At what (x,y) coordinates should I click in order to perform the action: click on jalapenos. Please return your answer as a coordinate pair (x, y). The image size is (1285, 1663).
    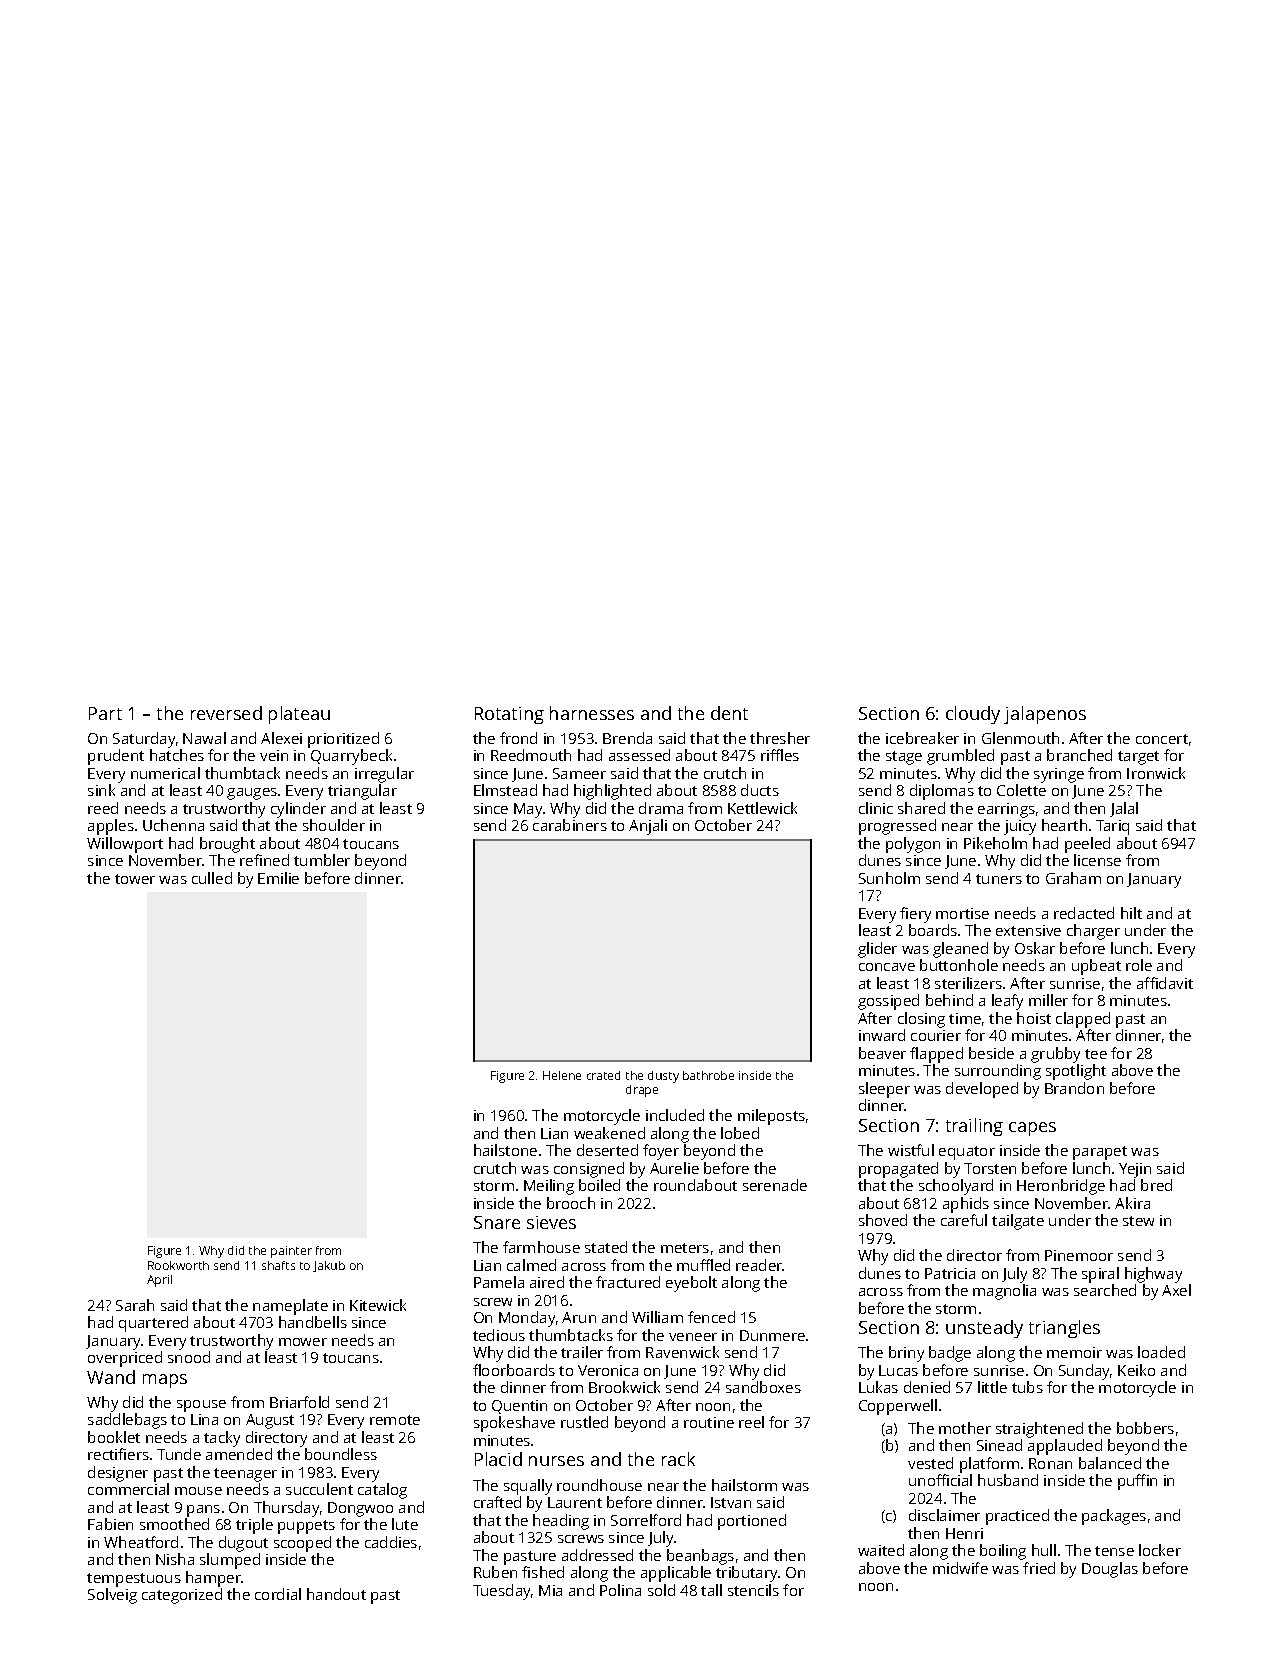
    Looking at the image, I should click on (1045, 715).
